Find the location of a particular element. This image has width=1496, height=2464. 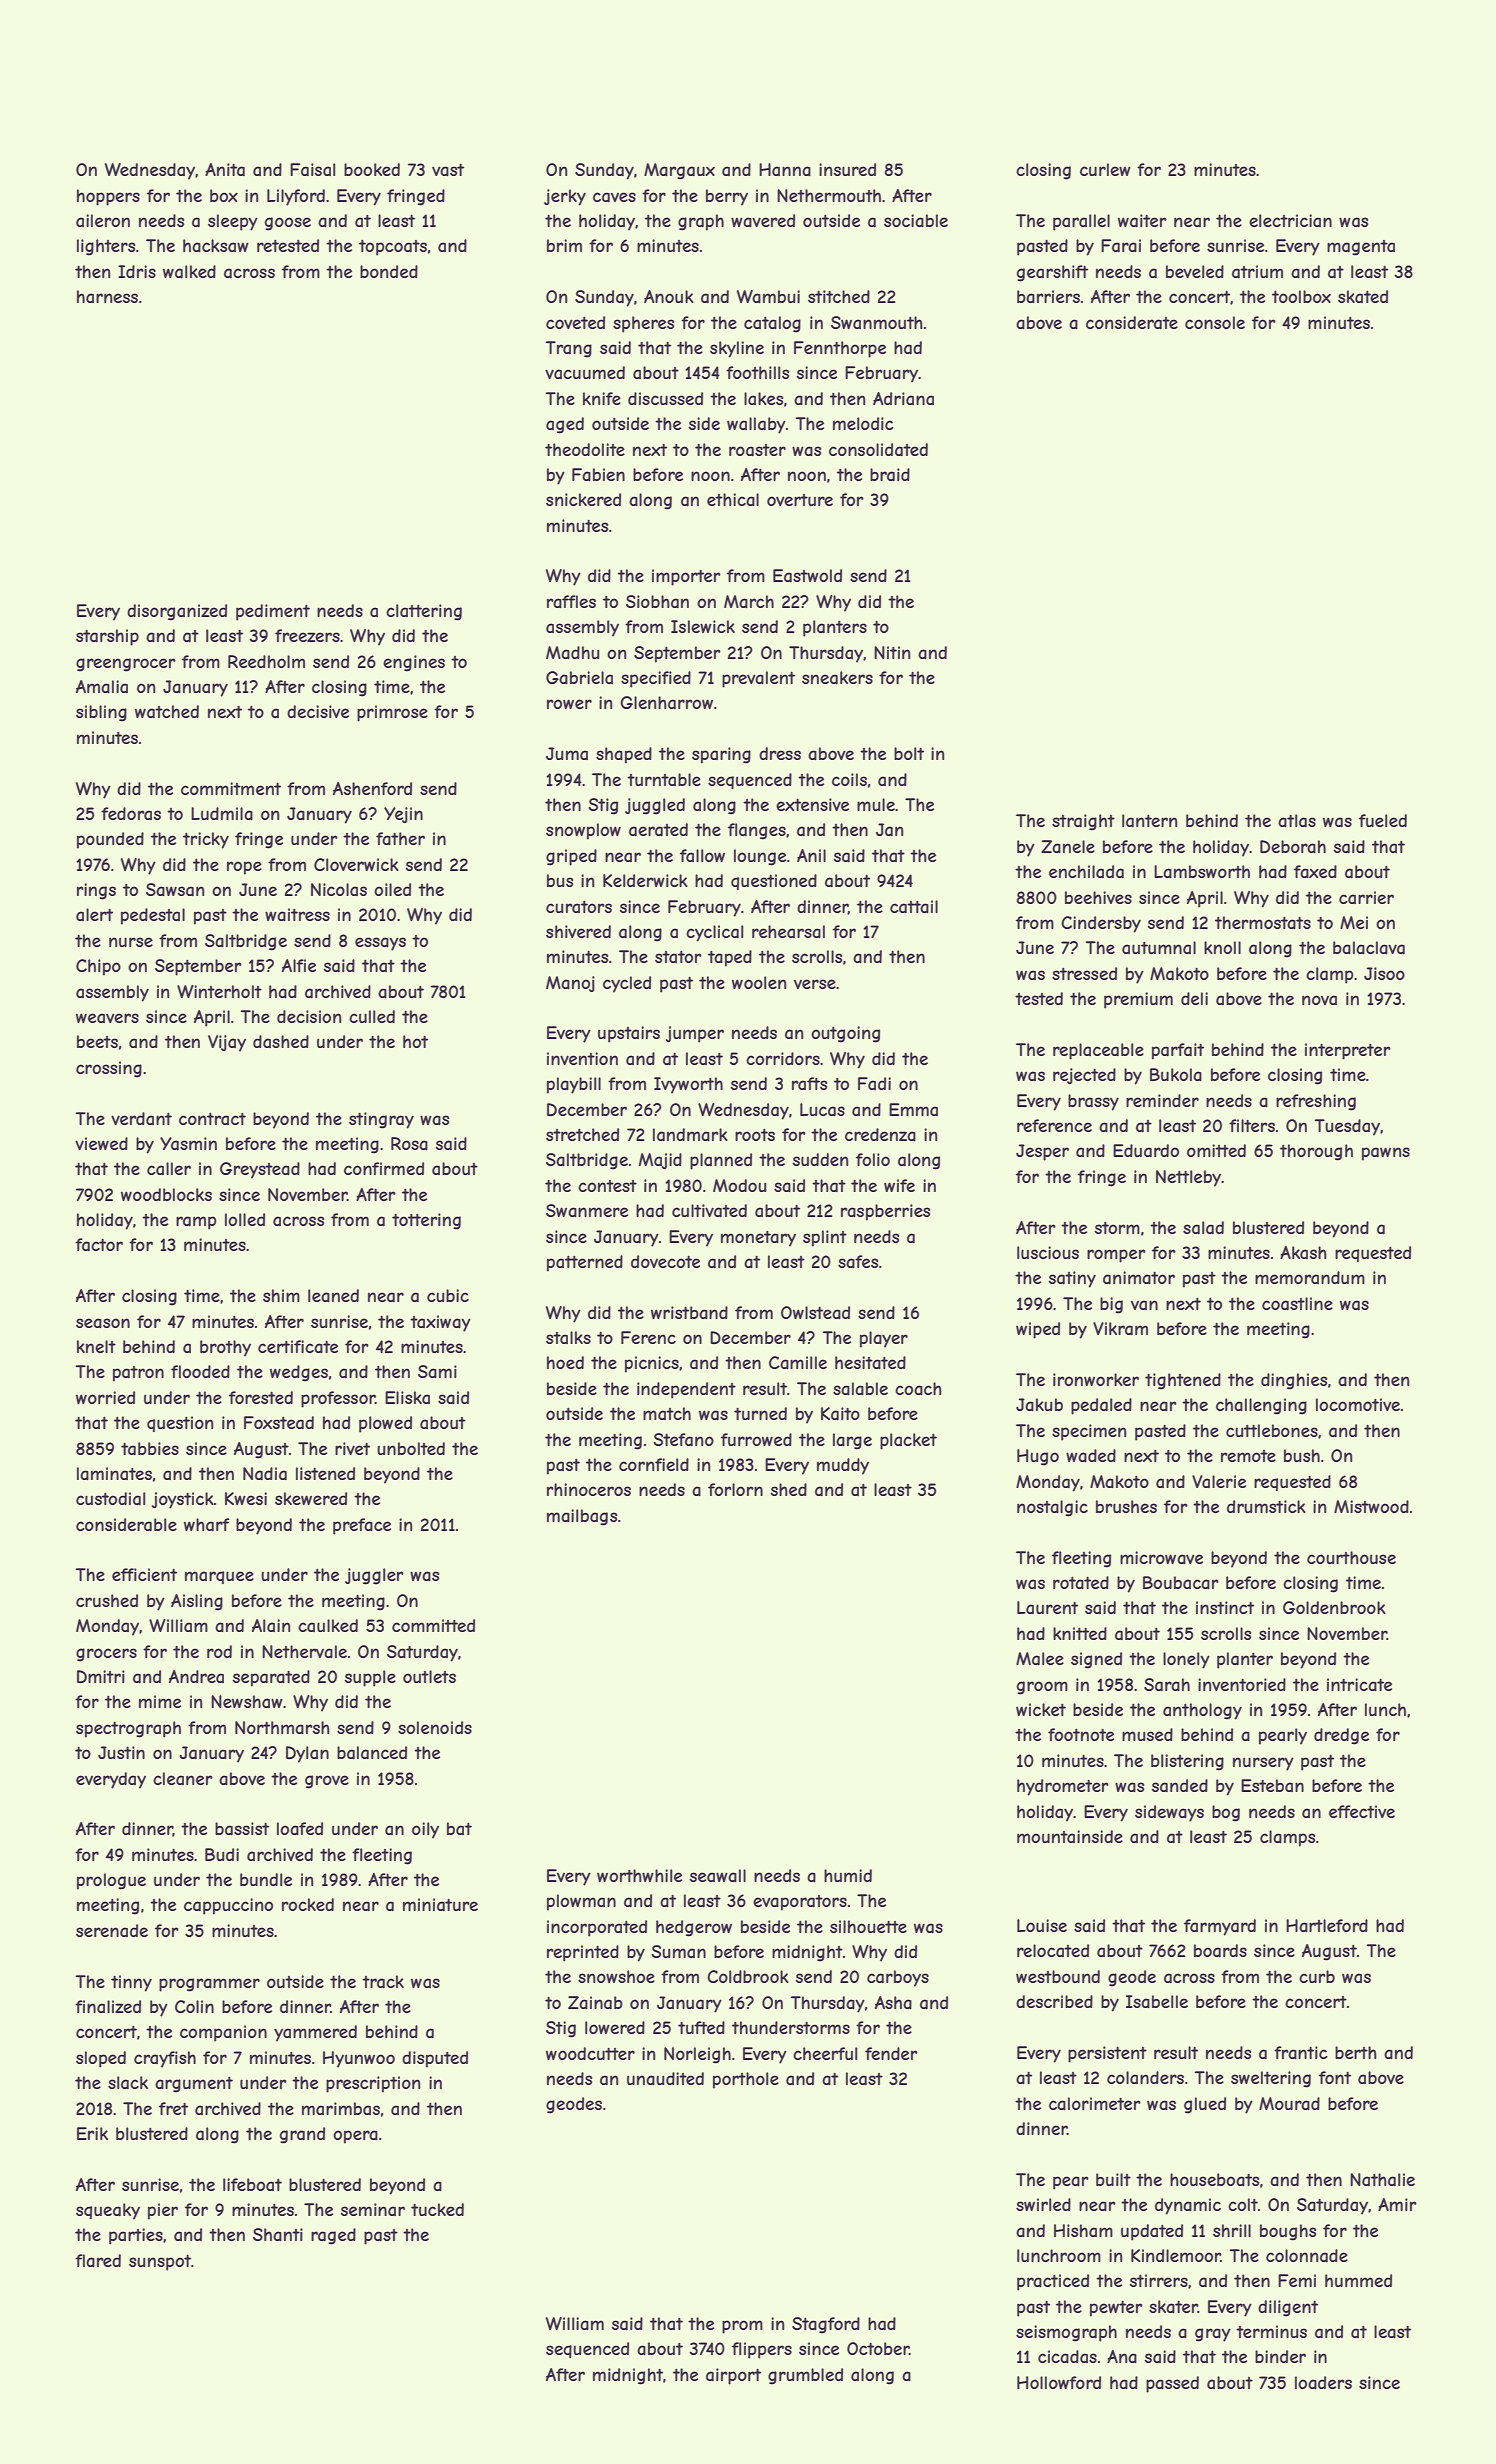

caulked is located at coordinates (328, 1625).
